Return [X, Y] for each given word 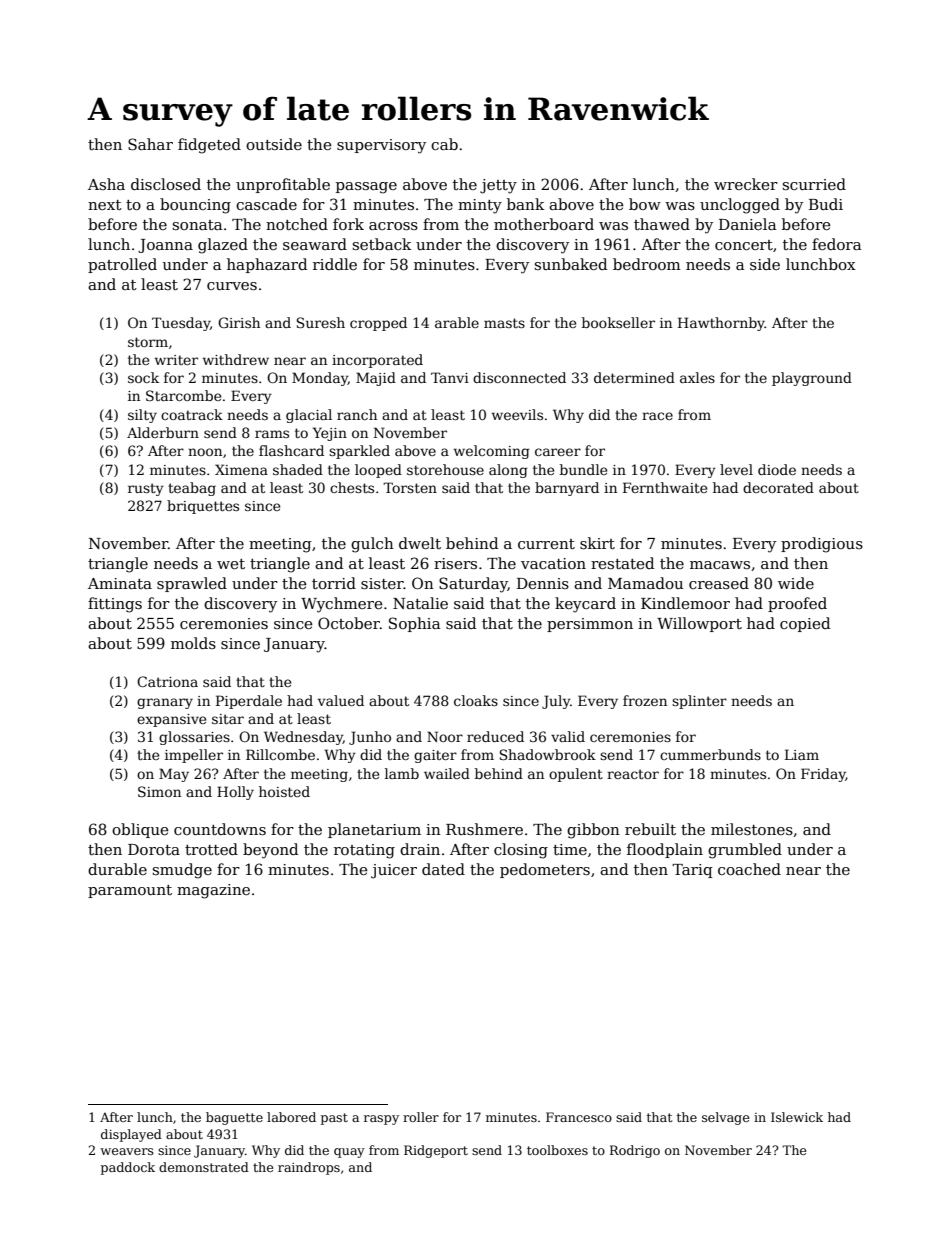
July [556, 702]
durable [117, 869]
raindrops [309, 1168]
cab [444, 144]
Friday [823, 775]
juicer [394, 871]
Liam [802, 754]
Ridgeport [436, 1151]
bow [645, 204]
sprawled [192, 584]
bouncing [195, 206]
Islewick [797, 1117]
